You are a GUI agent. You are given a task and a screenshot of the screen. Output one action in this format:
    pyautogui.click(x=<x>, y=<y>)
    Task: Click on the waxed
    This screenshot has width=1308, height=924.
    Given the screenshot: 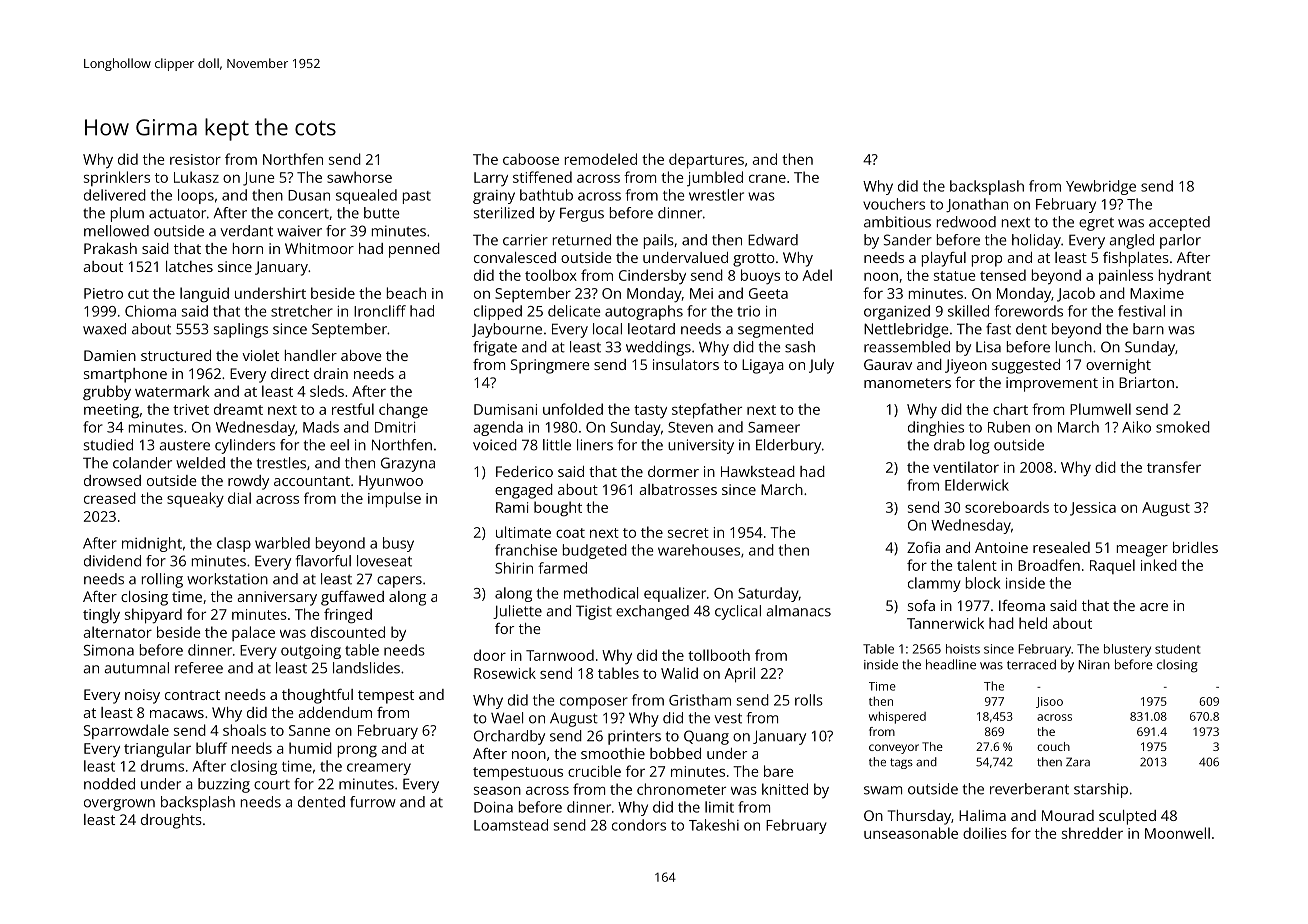 What is the action you would take?
    pyautogui.click(x=104, y=329)
